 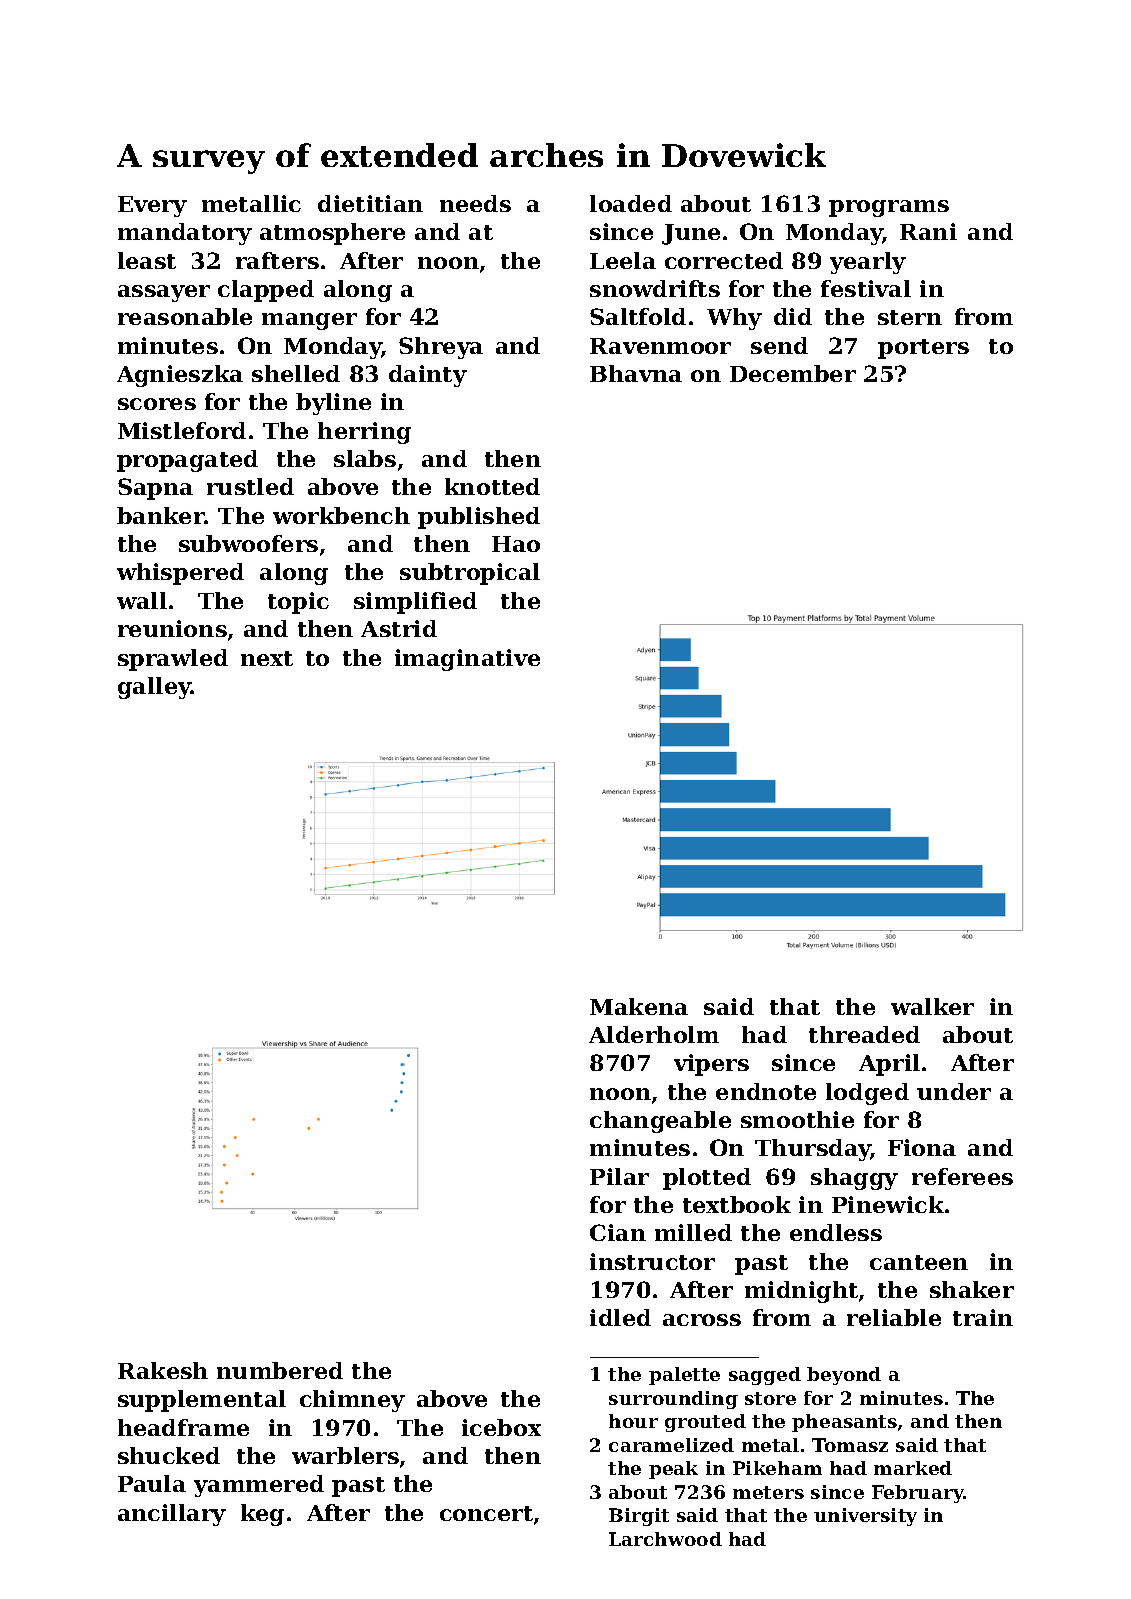 What do you see at coordinates (932, 1006) in the screenshot?
I see `walker` at bounding box center [932, 1006].
